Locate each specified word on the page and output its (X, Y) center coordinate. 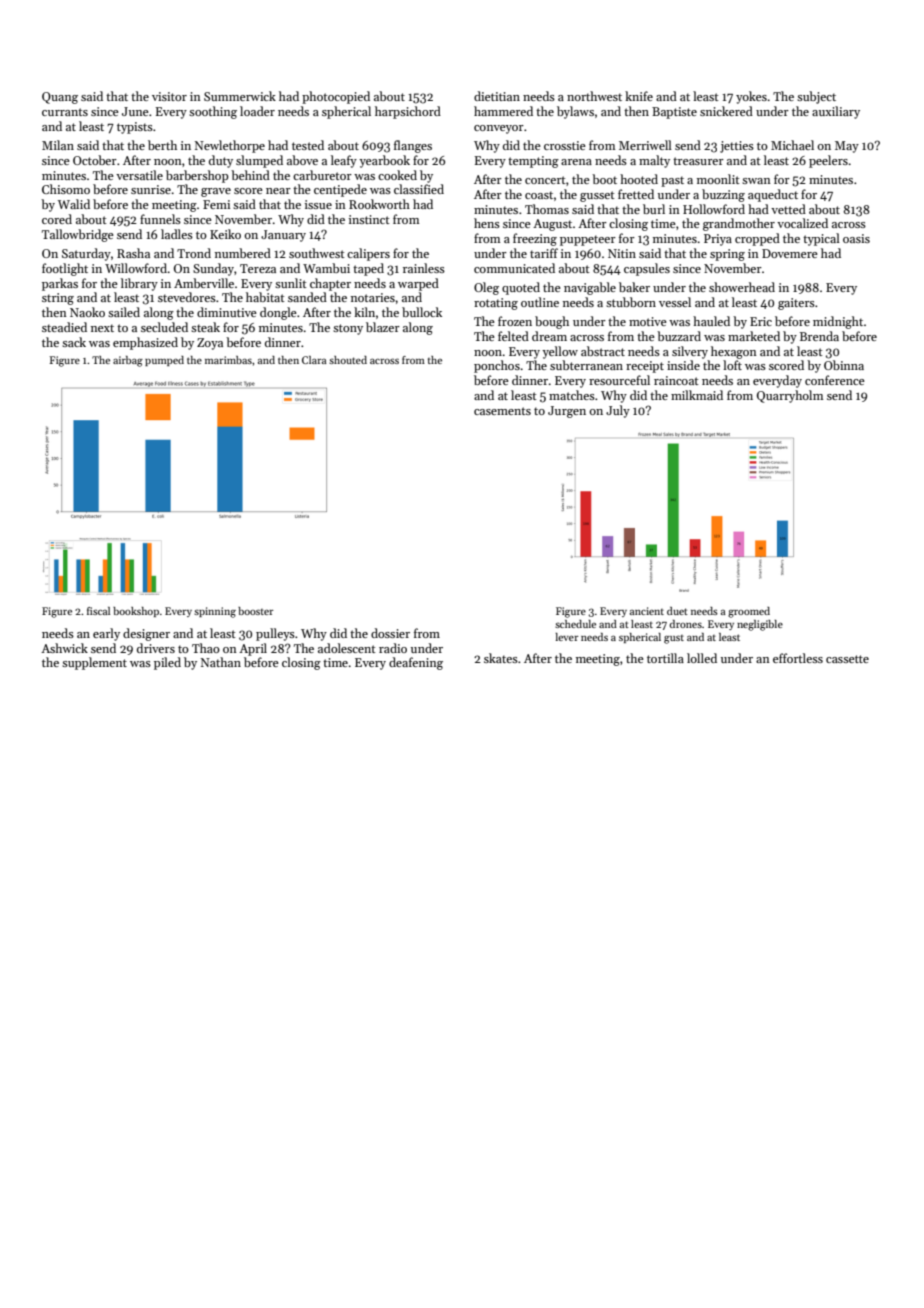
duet (677, 611)
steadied (64, 327)
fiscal (98, 611)
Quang (60, 98)
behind (250, 175)
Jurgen (567, 412)
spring (727, 255)
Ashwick (64, 648)
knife (639, 96)
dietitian (497, 96)
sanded (307, 297)
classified (419, 189)
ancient (647, 611)
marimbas (228, 360)
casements (502, 411)
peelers (828, 161)
